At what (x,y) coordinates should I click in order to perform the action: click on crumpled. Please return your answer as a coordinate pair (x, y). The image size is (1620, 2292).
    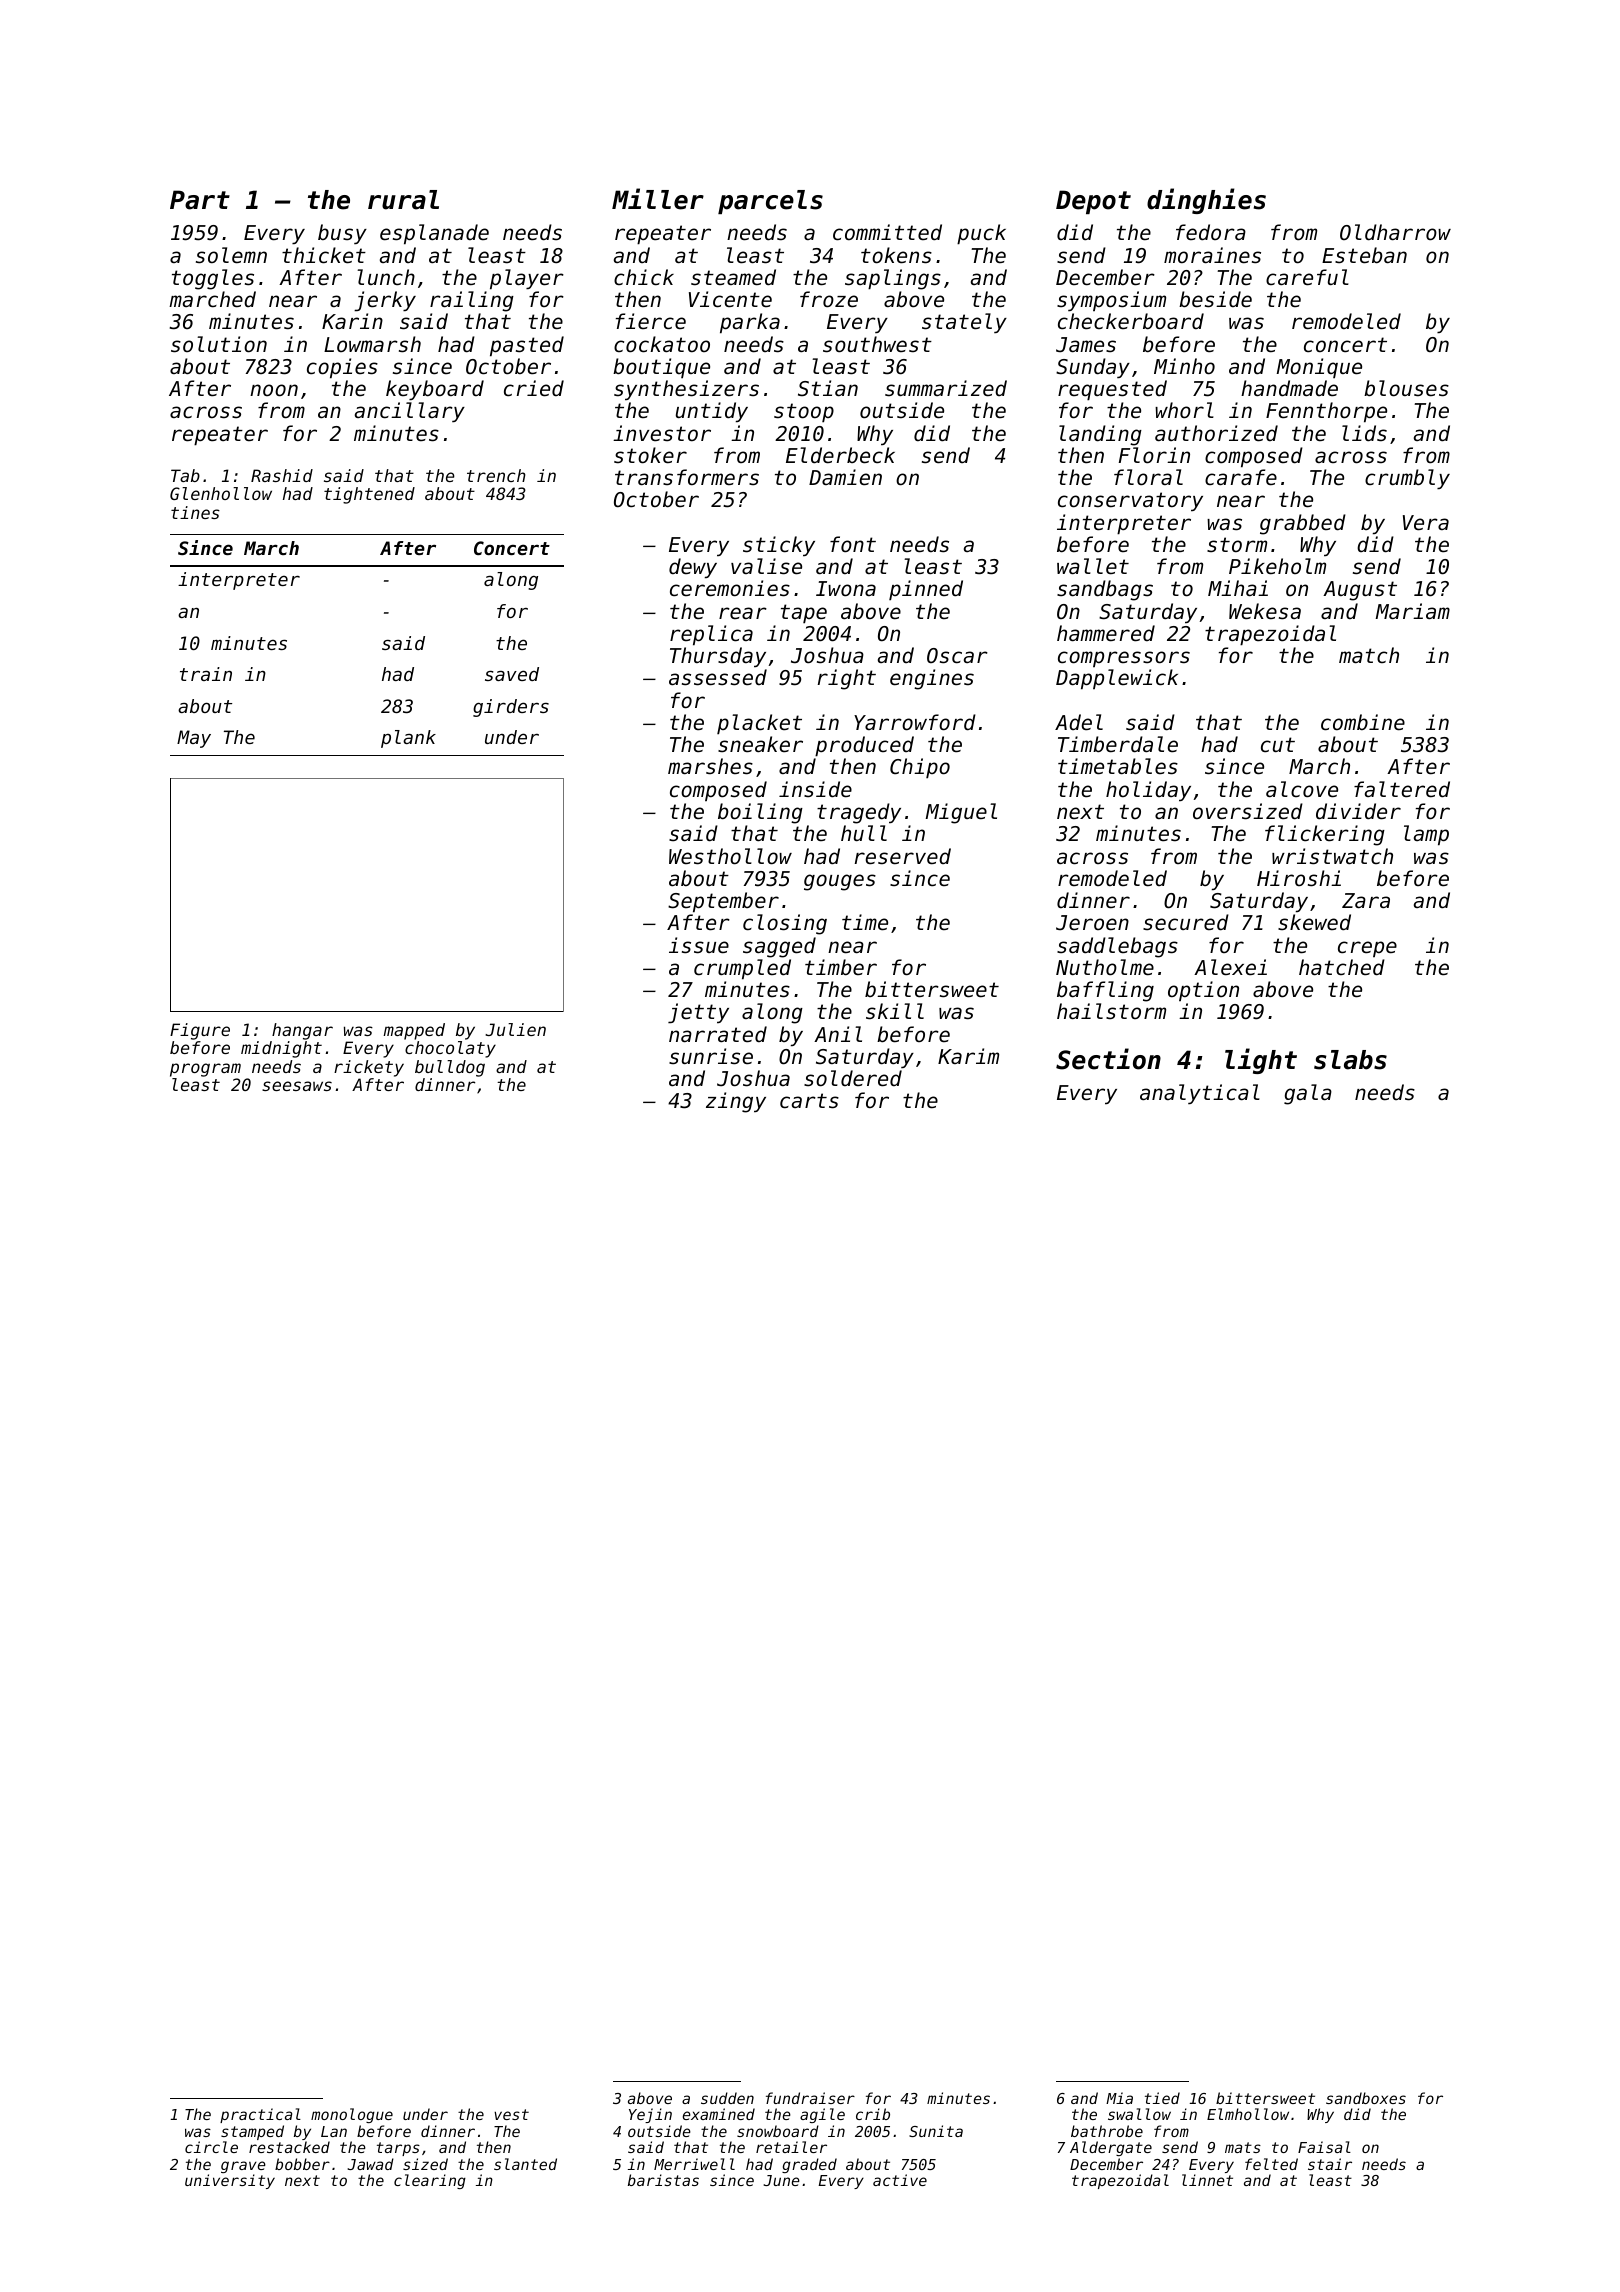
    Looking at the image, I should click on (742, 969).
